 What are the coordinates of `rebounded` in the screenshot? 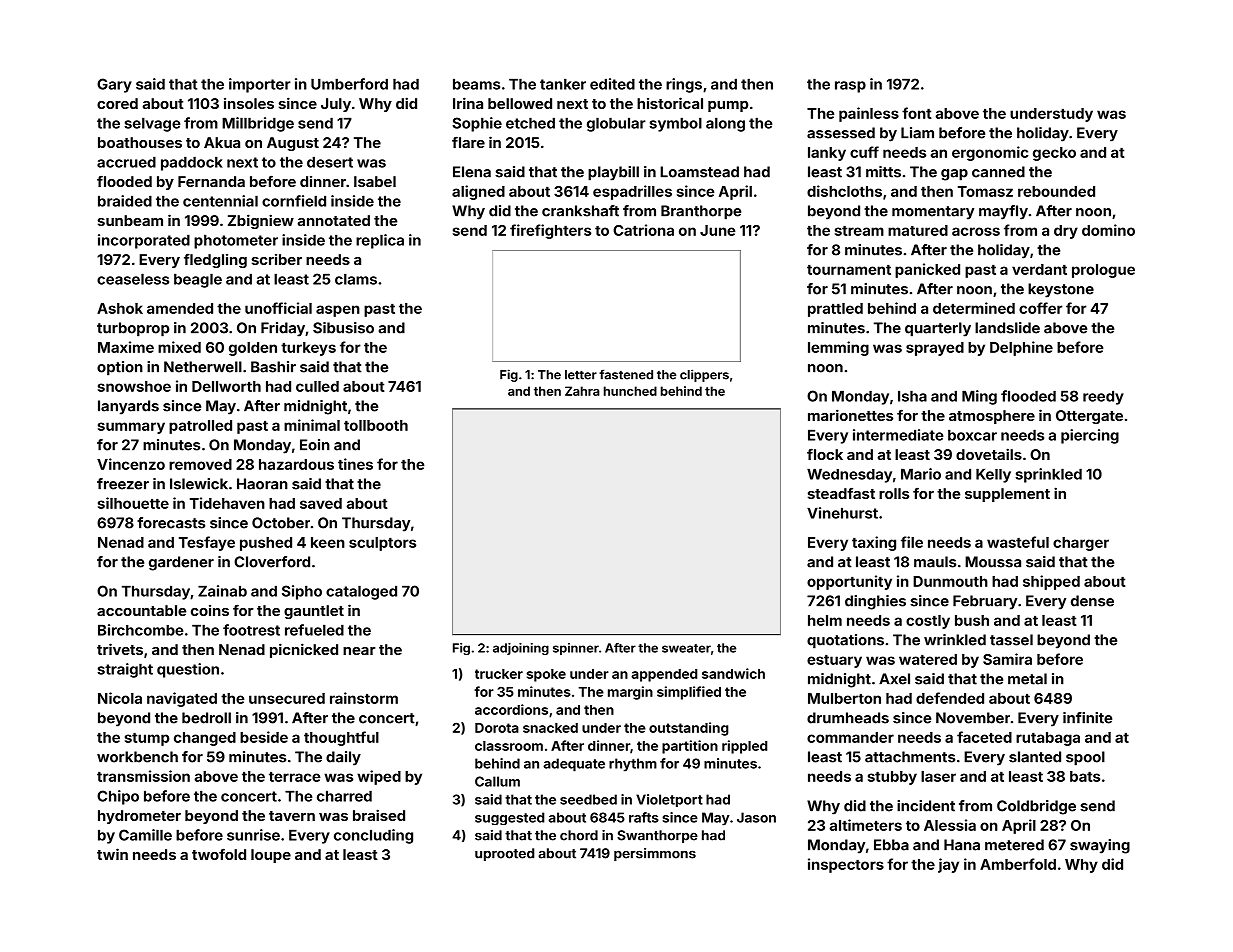 It's located at (1056, 191).
